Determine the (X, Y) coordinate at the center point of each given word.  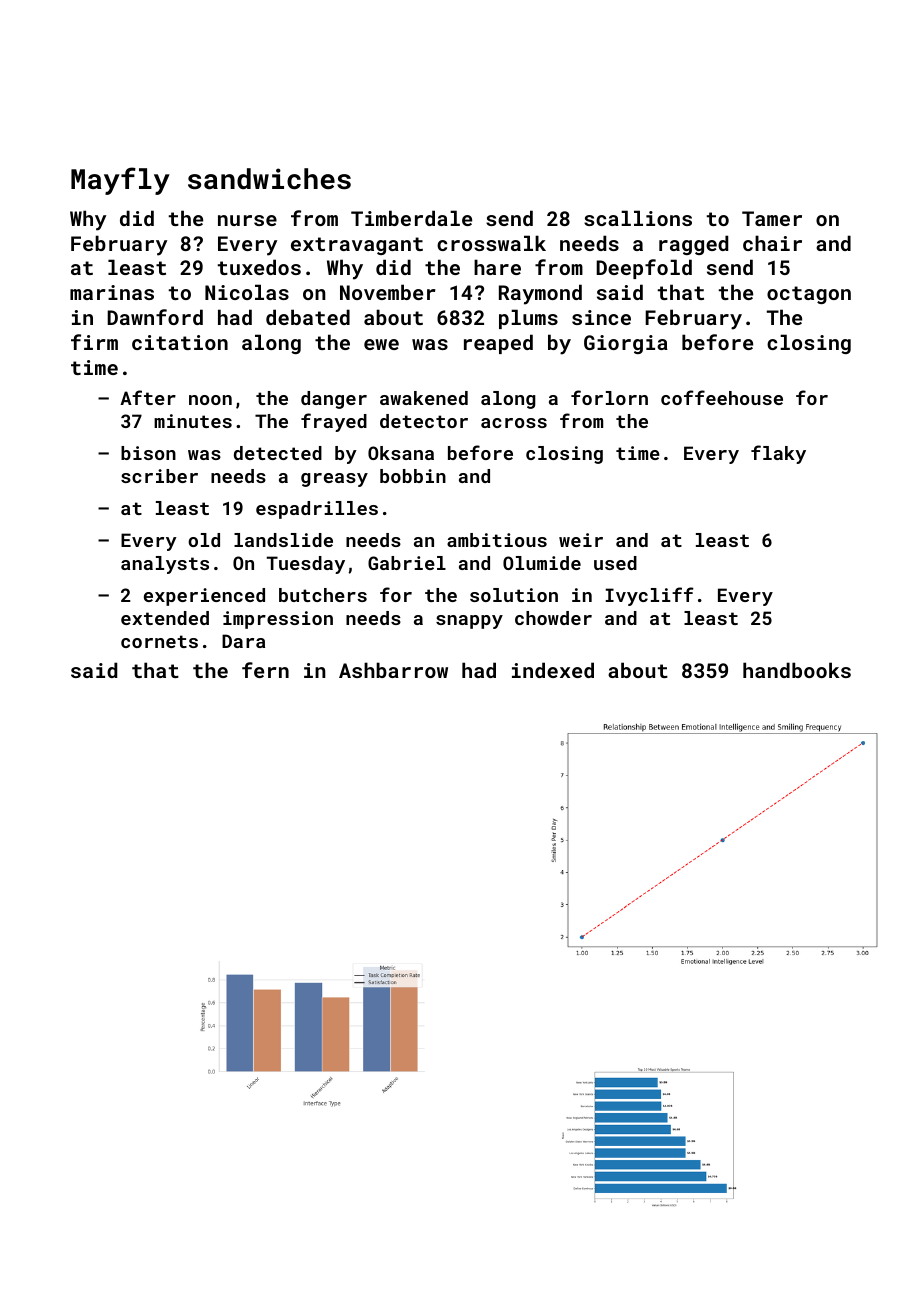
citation (180, 342)
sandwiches (269, 179)
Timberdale (411, 218)
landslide (283, 540)
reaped (498, 344)
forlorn (609, 397)
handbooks (797, 670)
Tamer (772, 218)
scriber (159, 476)
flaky (778, 454)
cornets (159, 641)
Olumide (542, 563)
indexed (553, 670)
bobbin (413, 476)
